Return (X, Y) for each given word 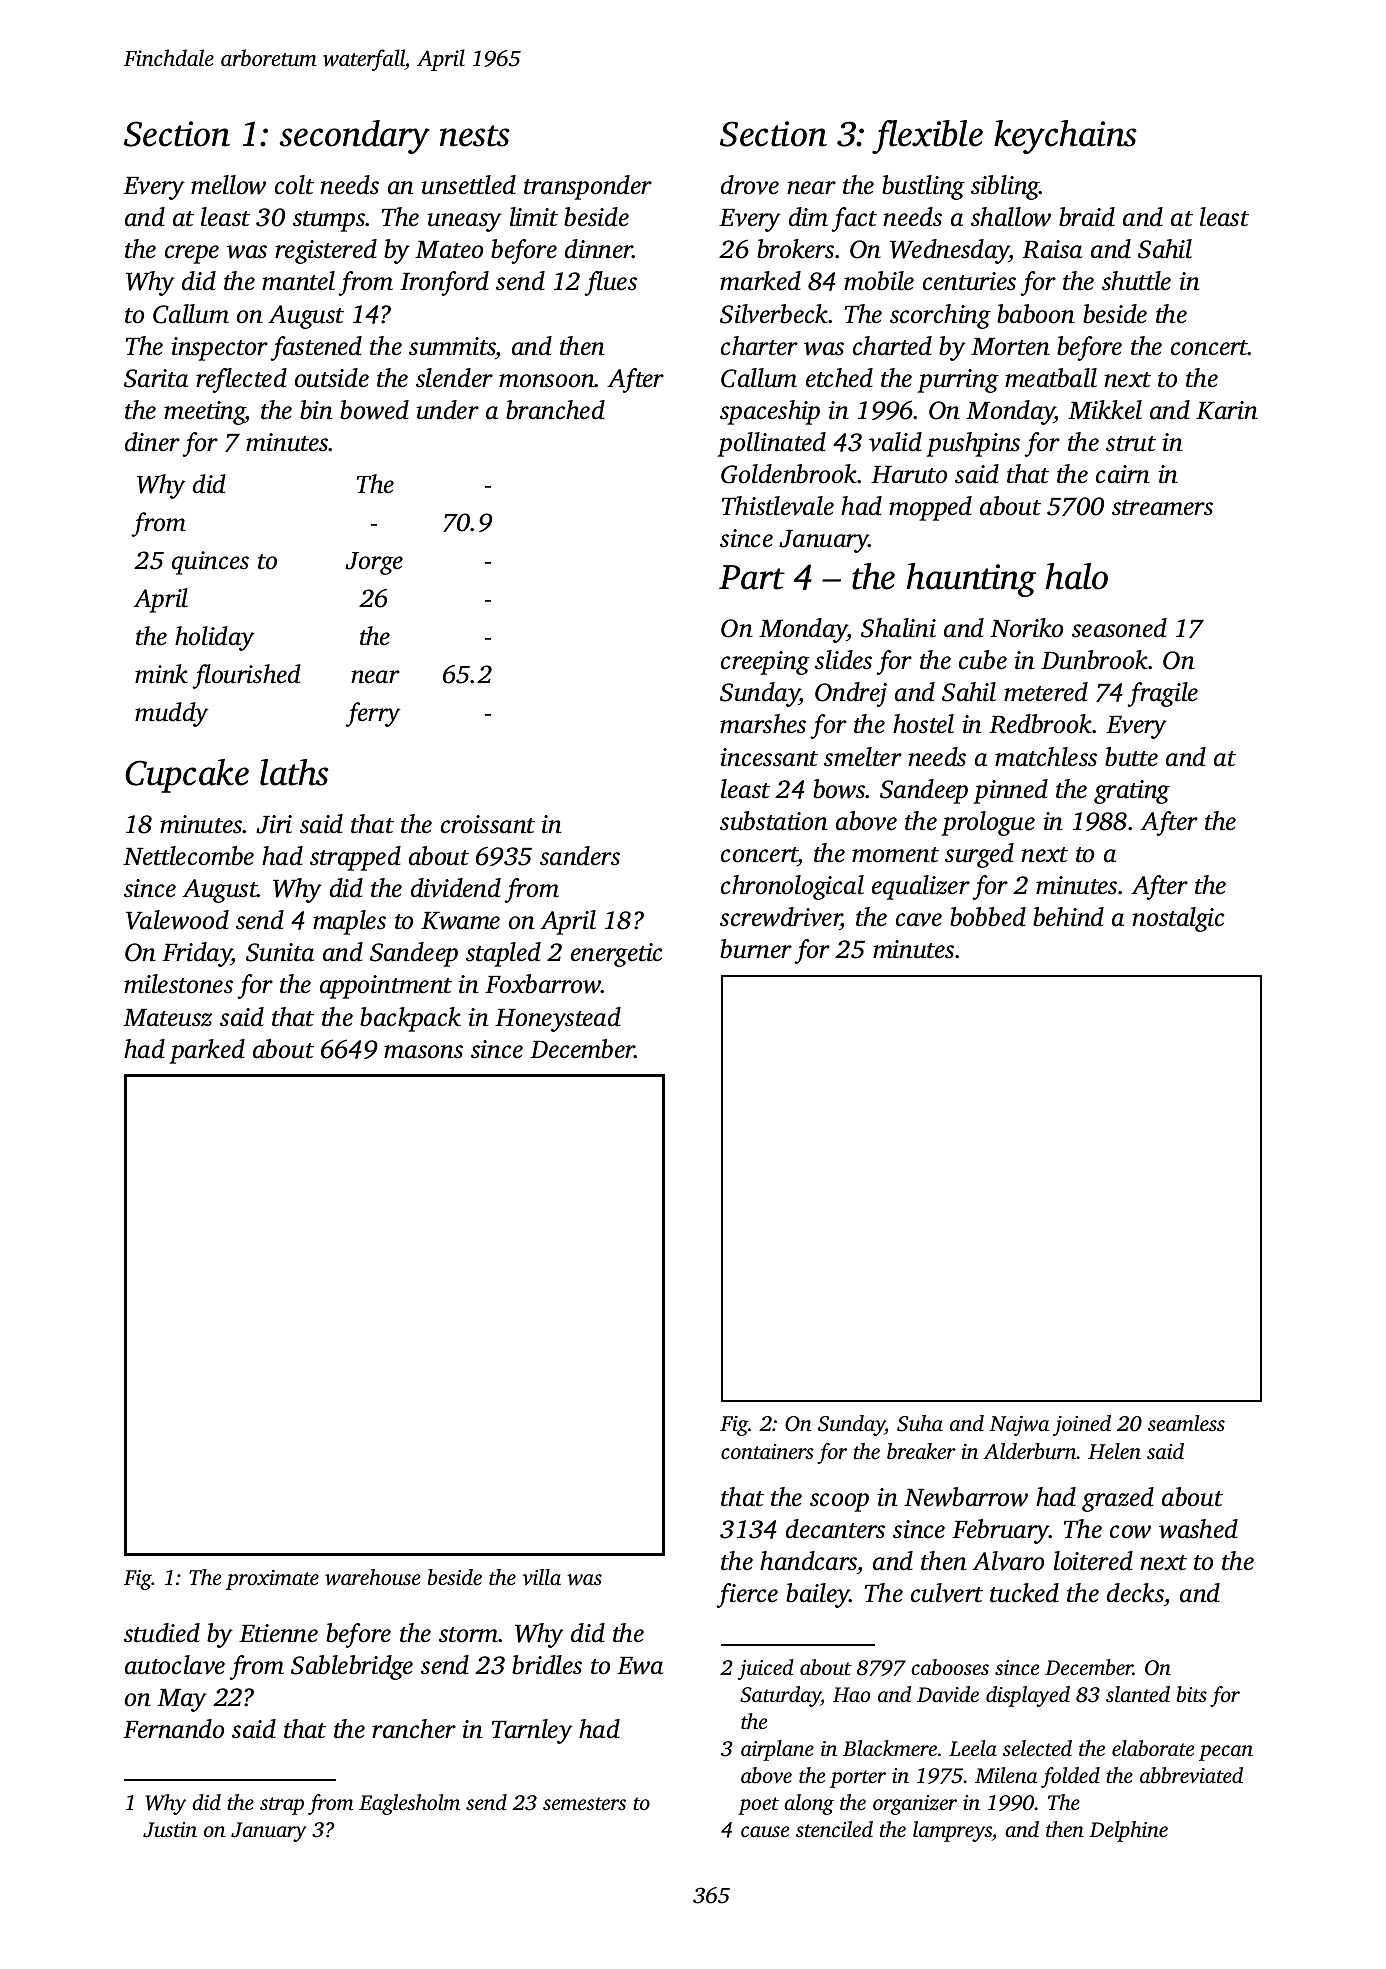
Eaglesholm (409, 1804)
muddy (171, 714)
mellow (228, 185)
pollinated (771, 444)
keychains (1065, 137)
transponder (588, 187)
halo (1076, 576)
